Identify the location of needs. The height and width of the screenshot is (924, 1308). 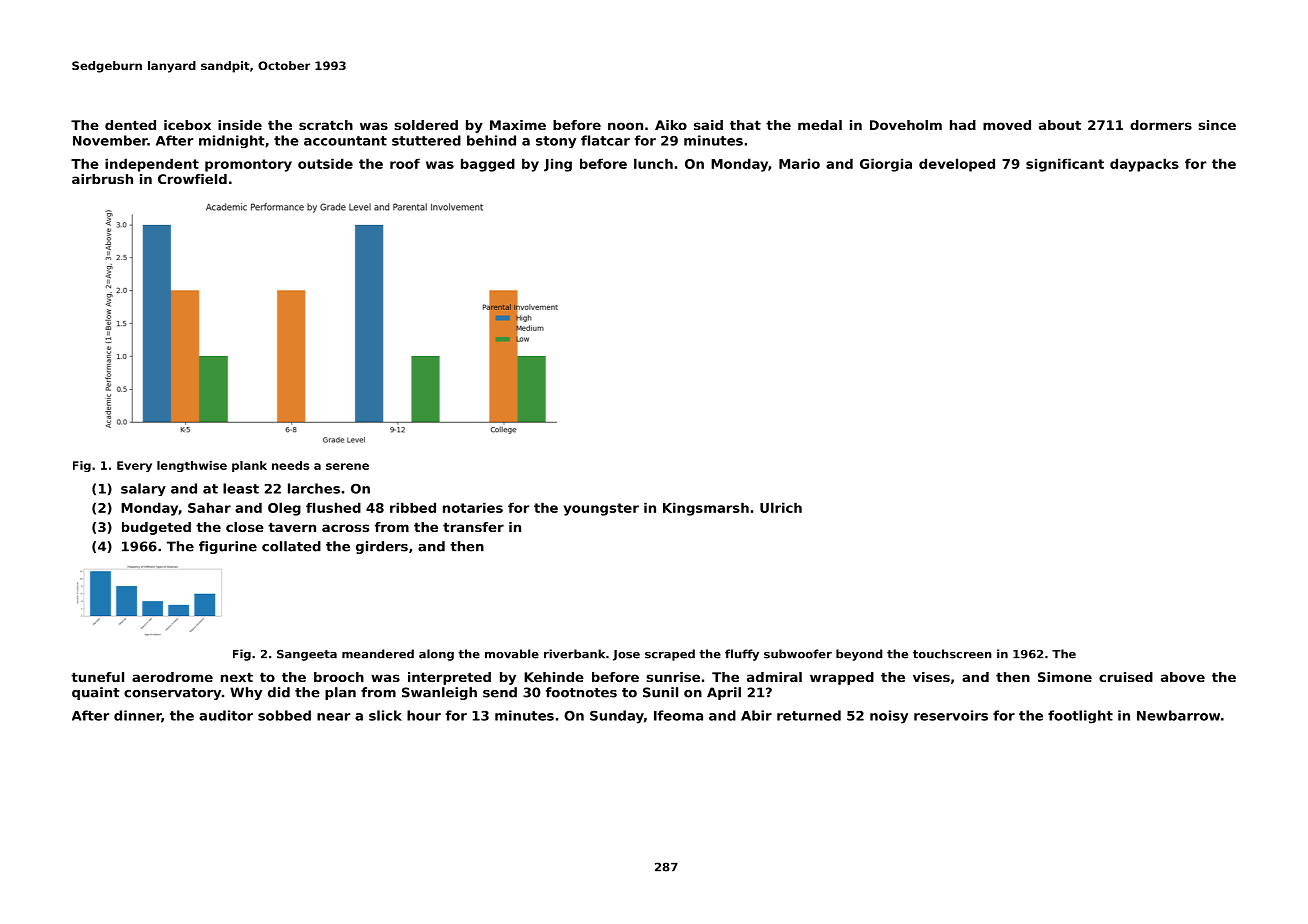
(290, 465).
